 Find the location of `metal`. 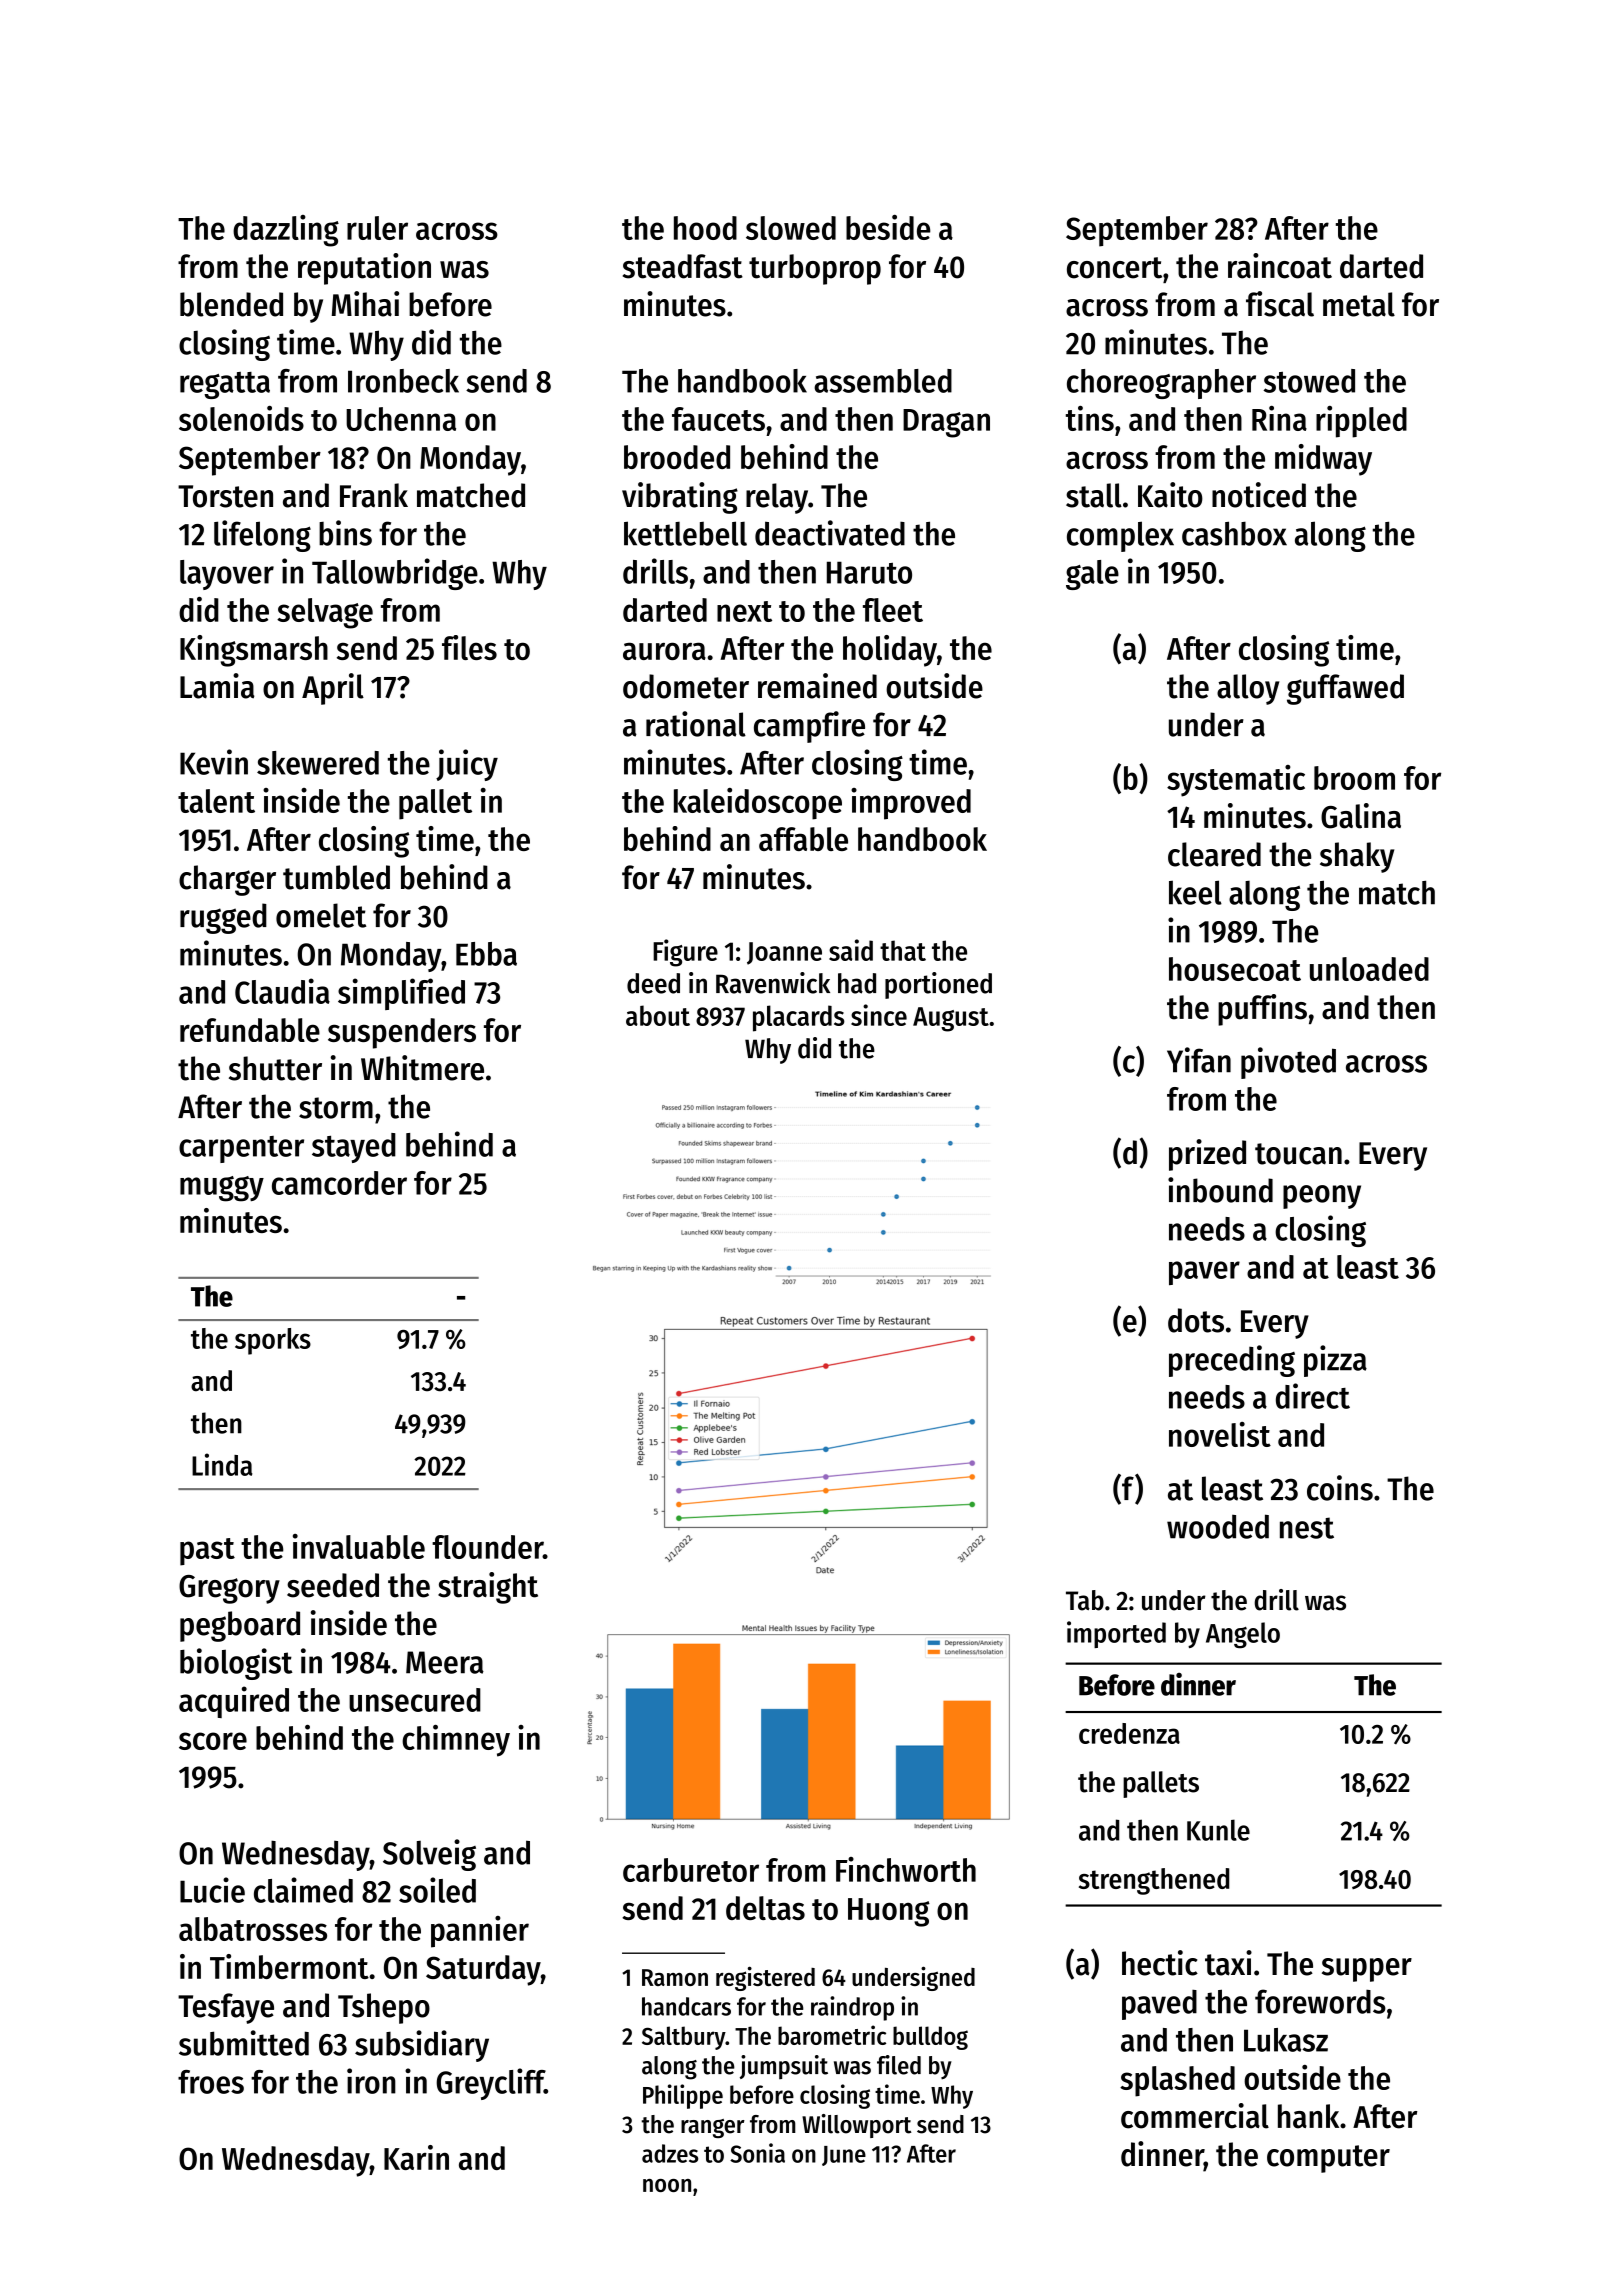

metal is located at coordinates (1359, 304).
